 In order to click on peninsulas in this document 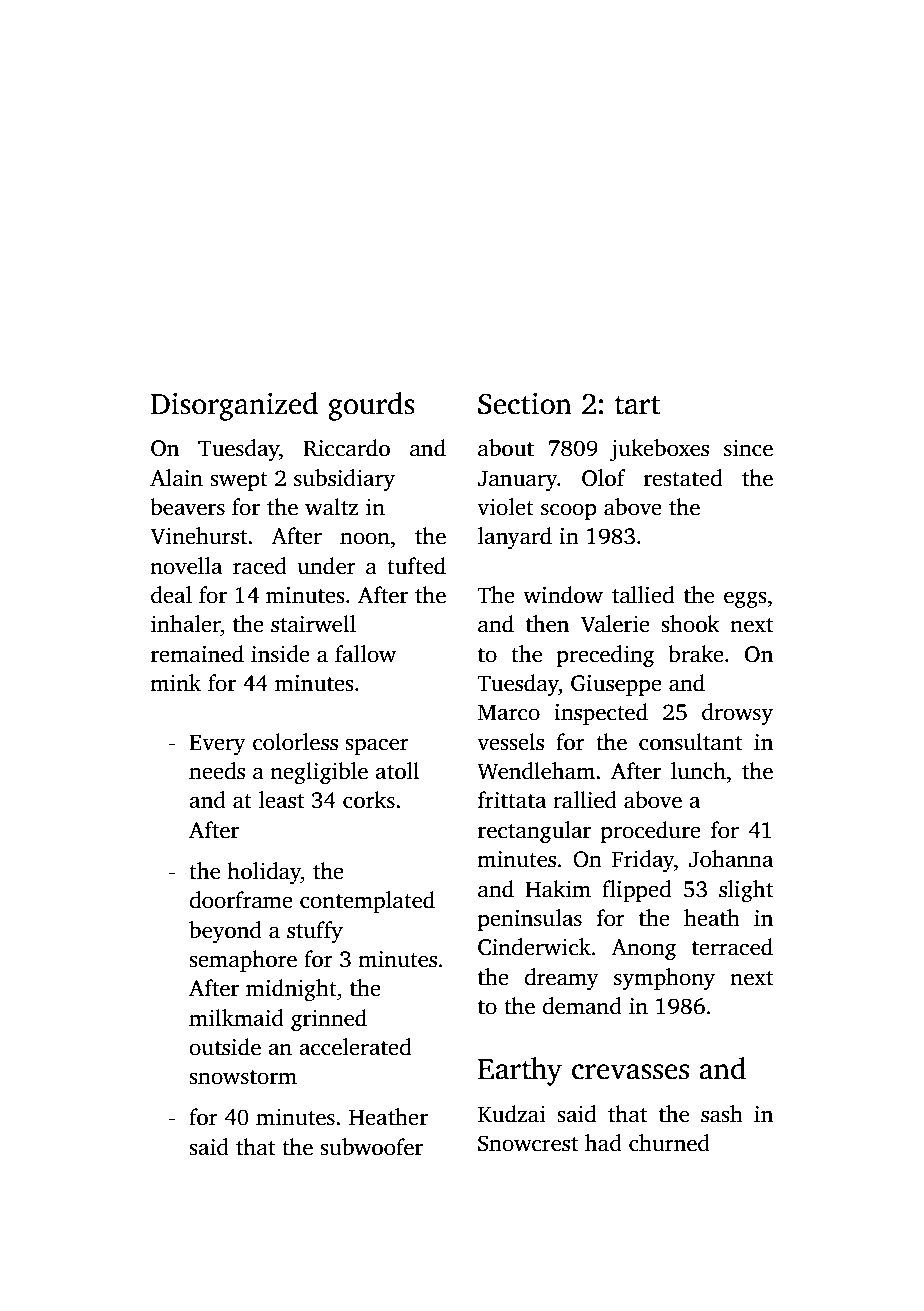, I will do `click(530, 920)`.
